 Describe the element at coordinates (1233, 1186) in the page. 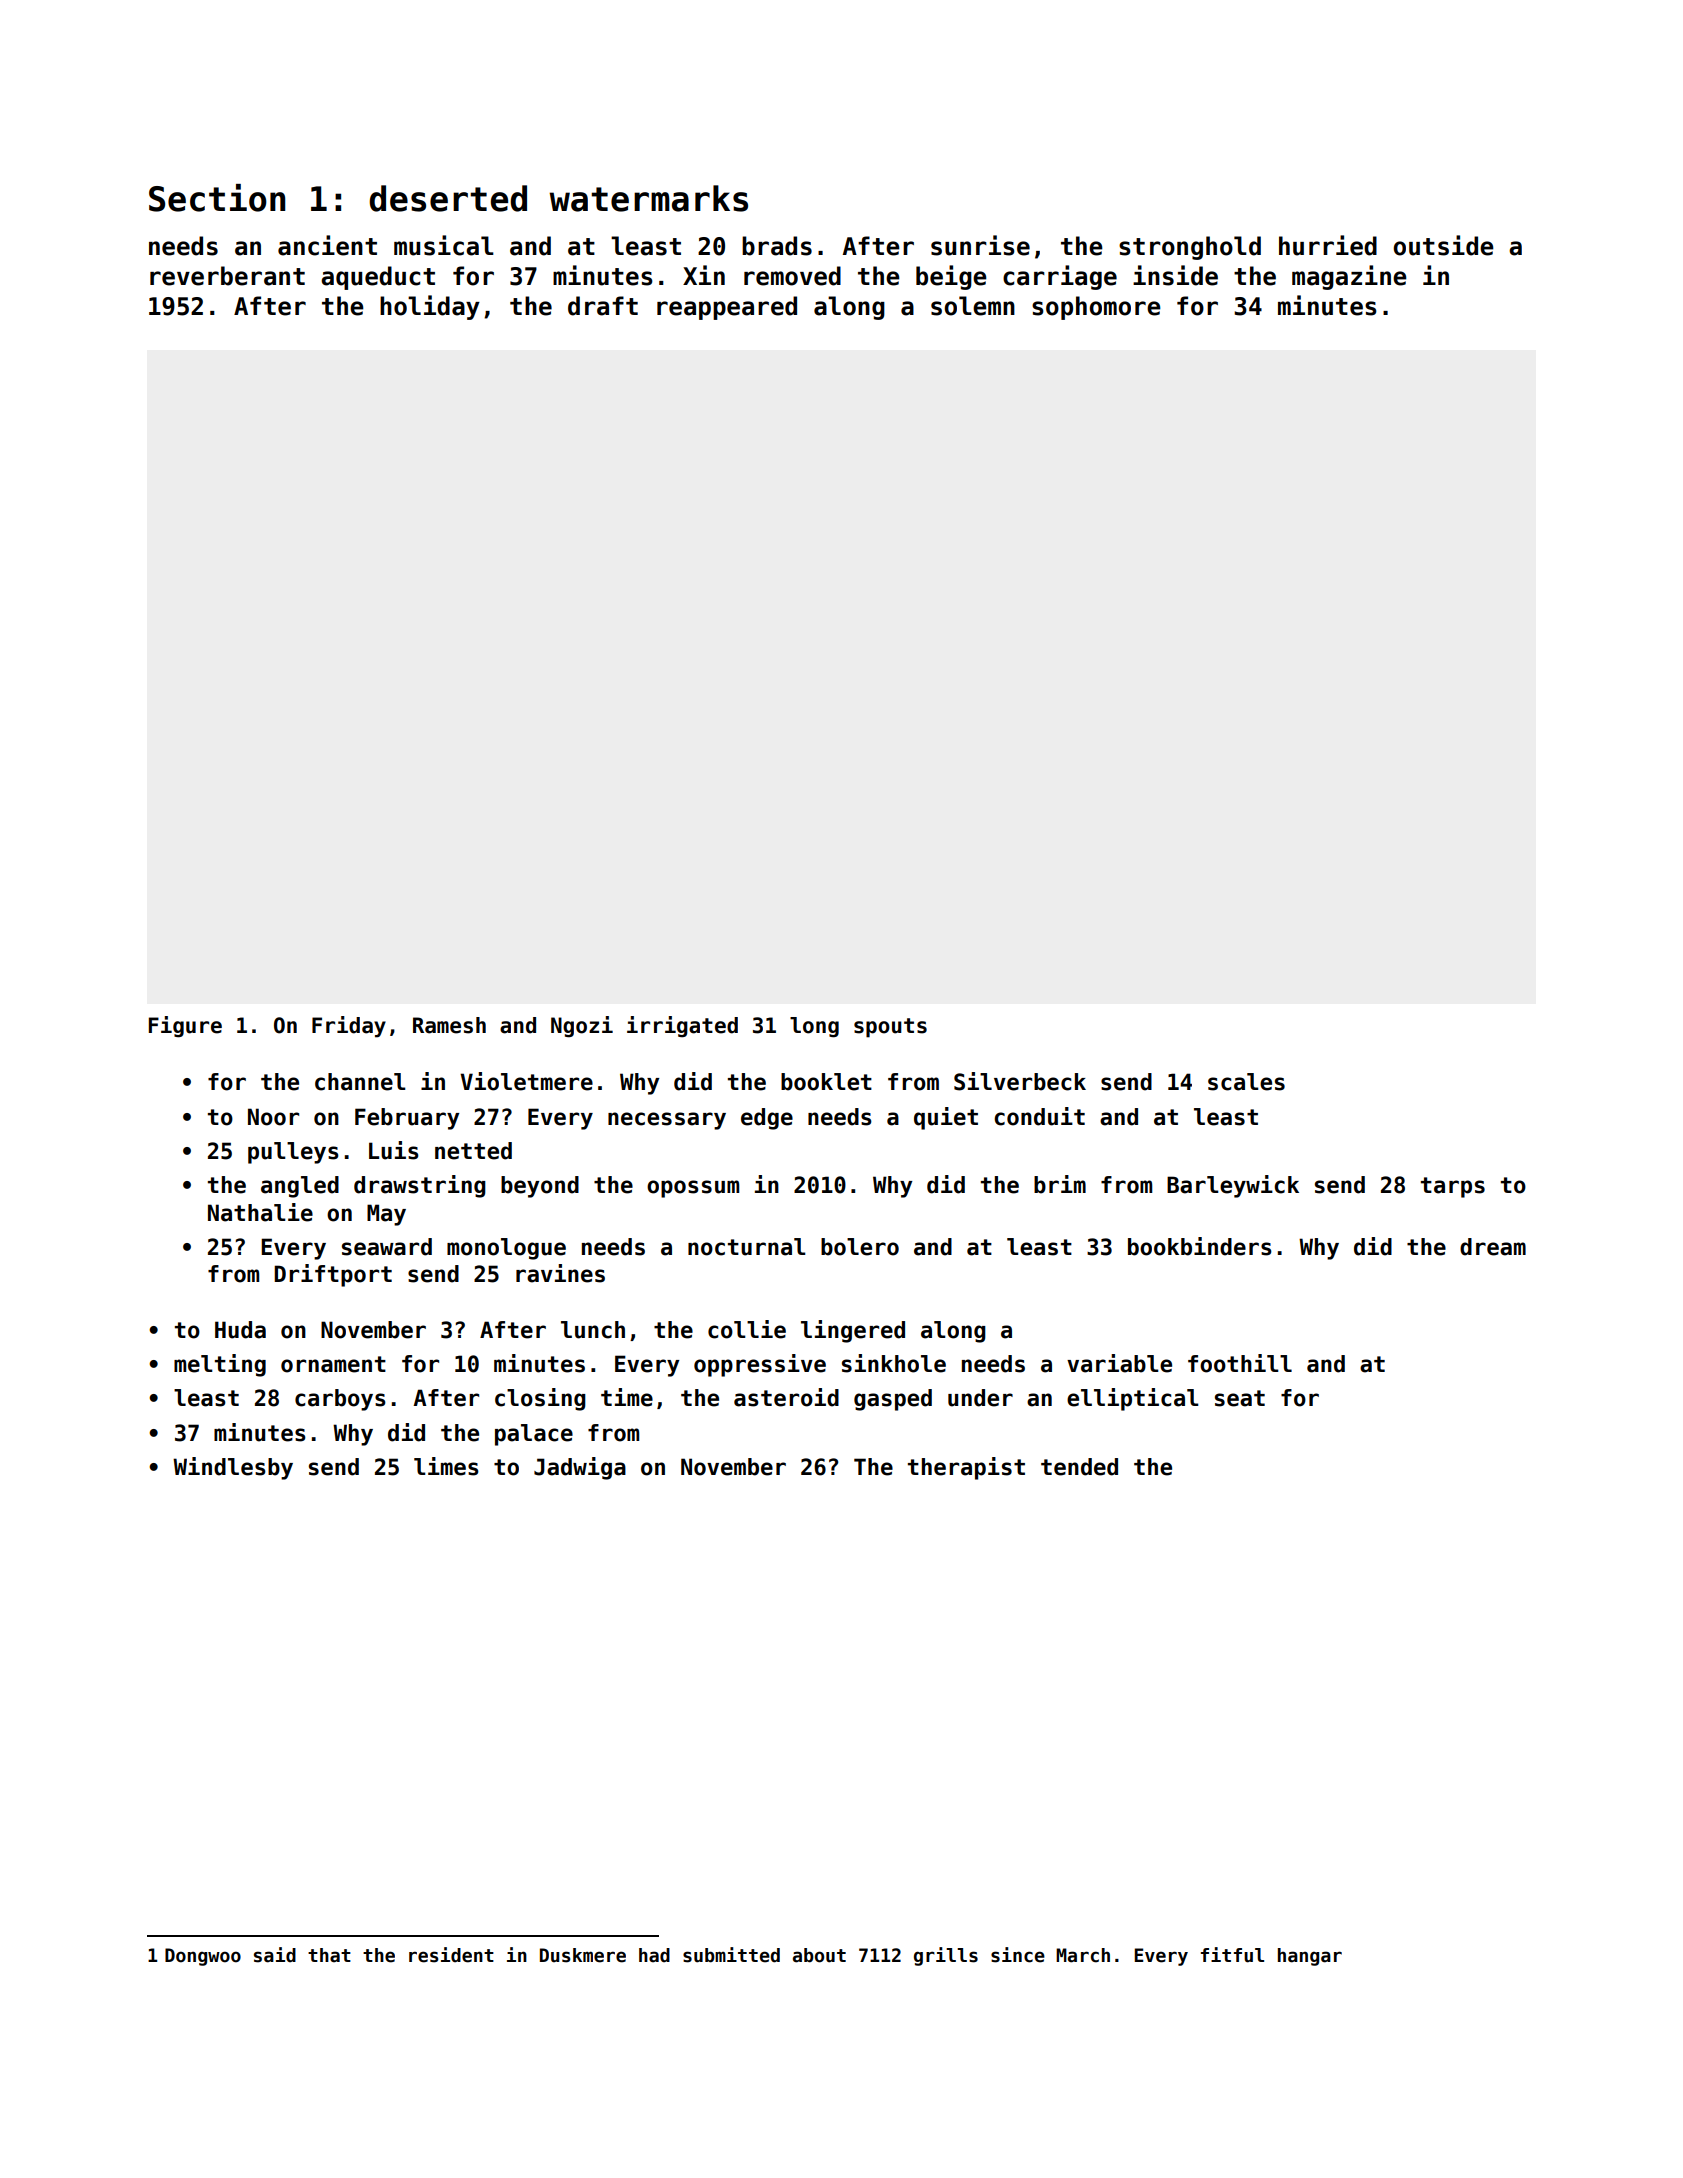

I see `Barleywick` at that location.
